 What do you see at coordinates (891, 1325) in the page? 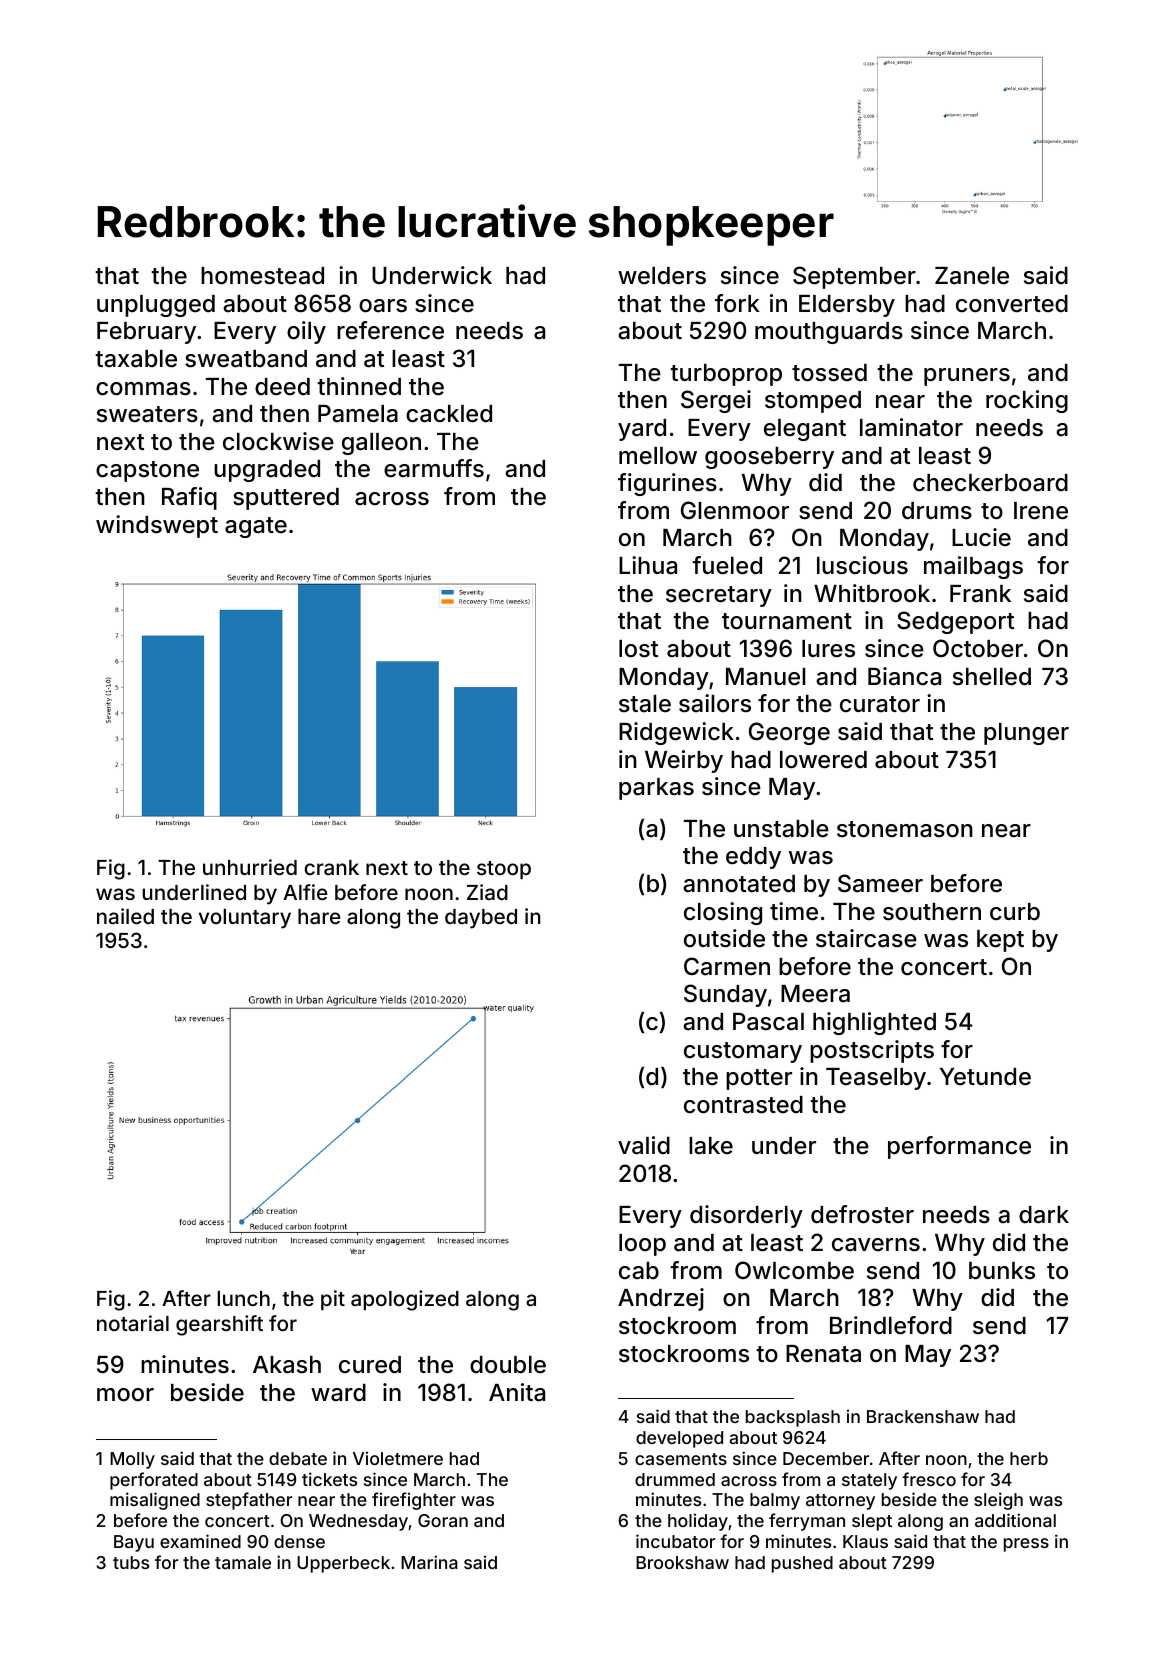
I see `Brindleford` at bounding box center [891, 1325].
